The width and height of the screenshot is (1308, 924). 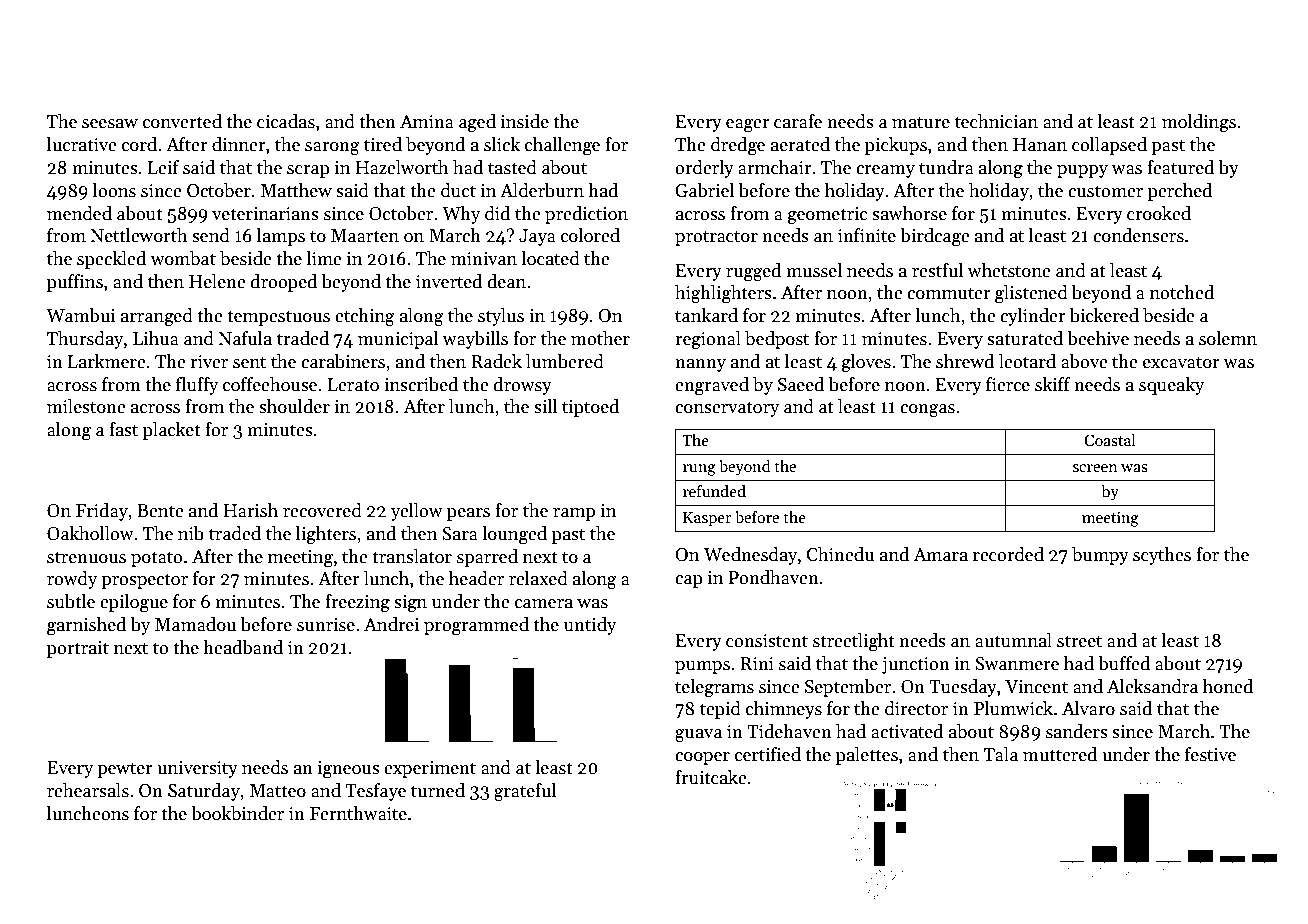 I want to click on restful, so click(x=937, y=270).
